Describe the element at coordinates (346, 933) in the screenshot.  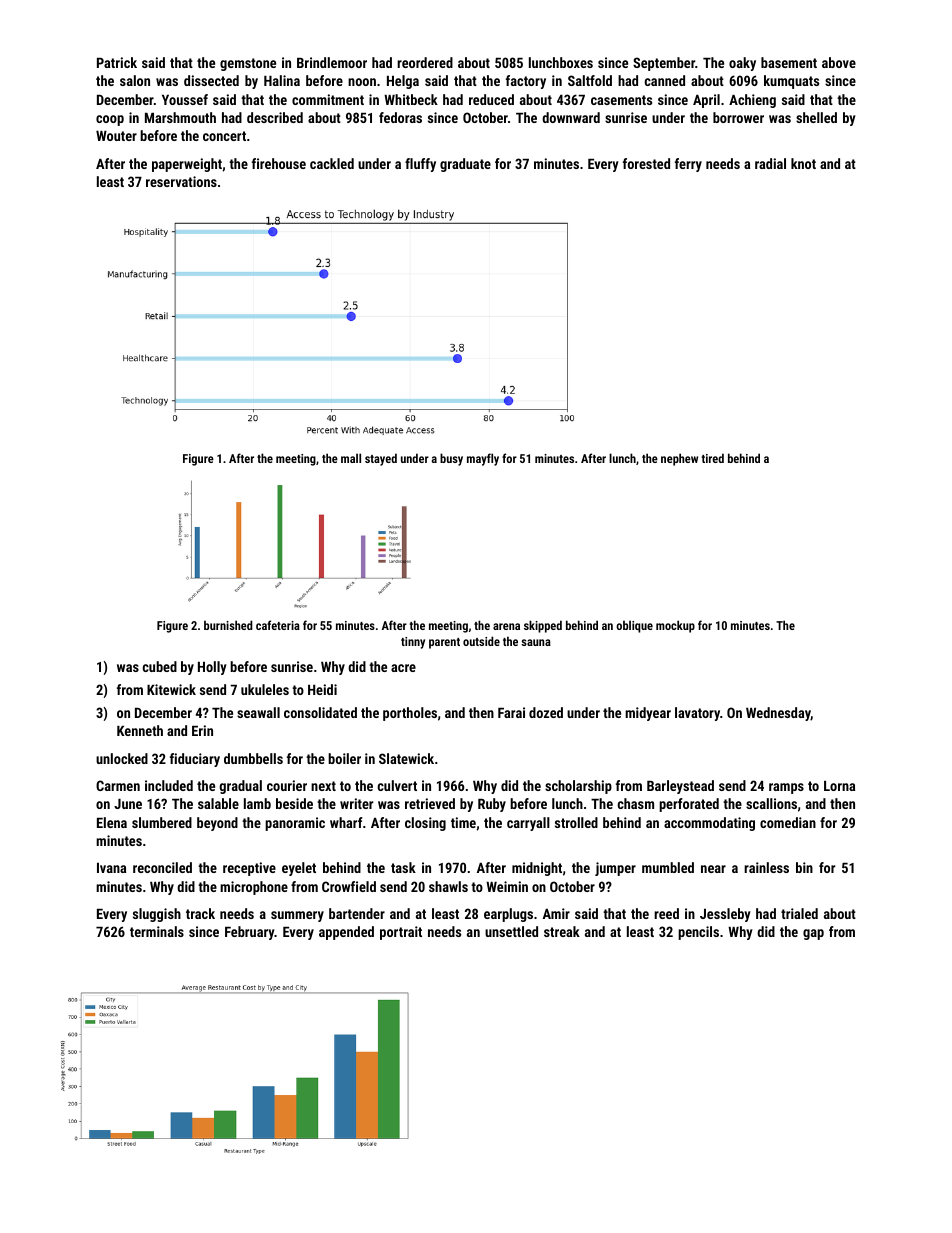
I see `appended` at that location.
